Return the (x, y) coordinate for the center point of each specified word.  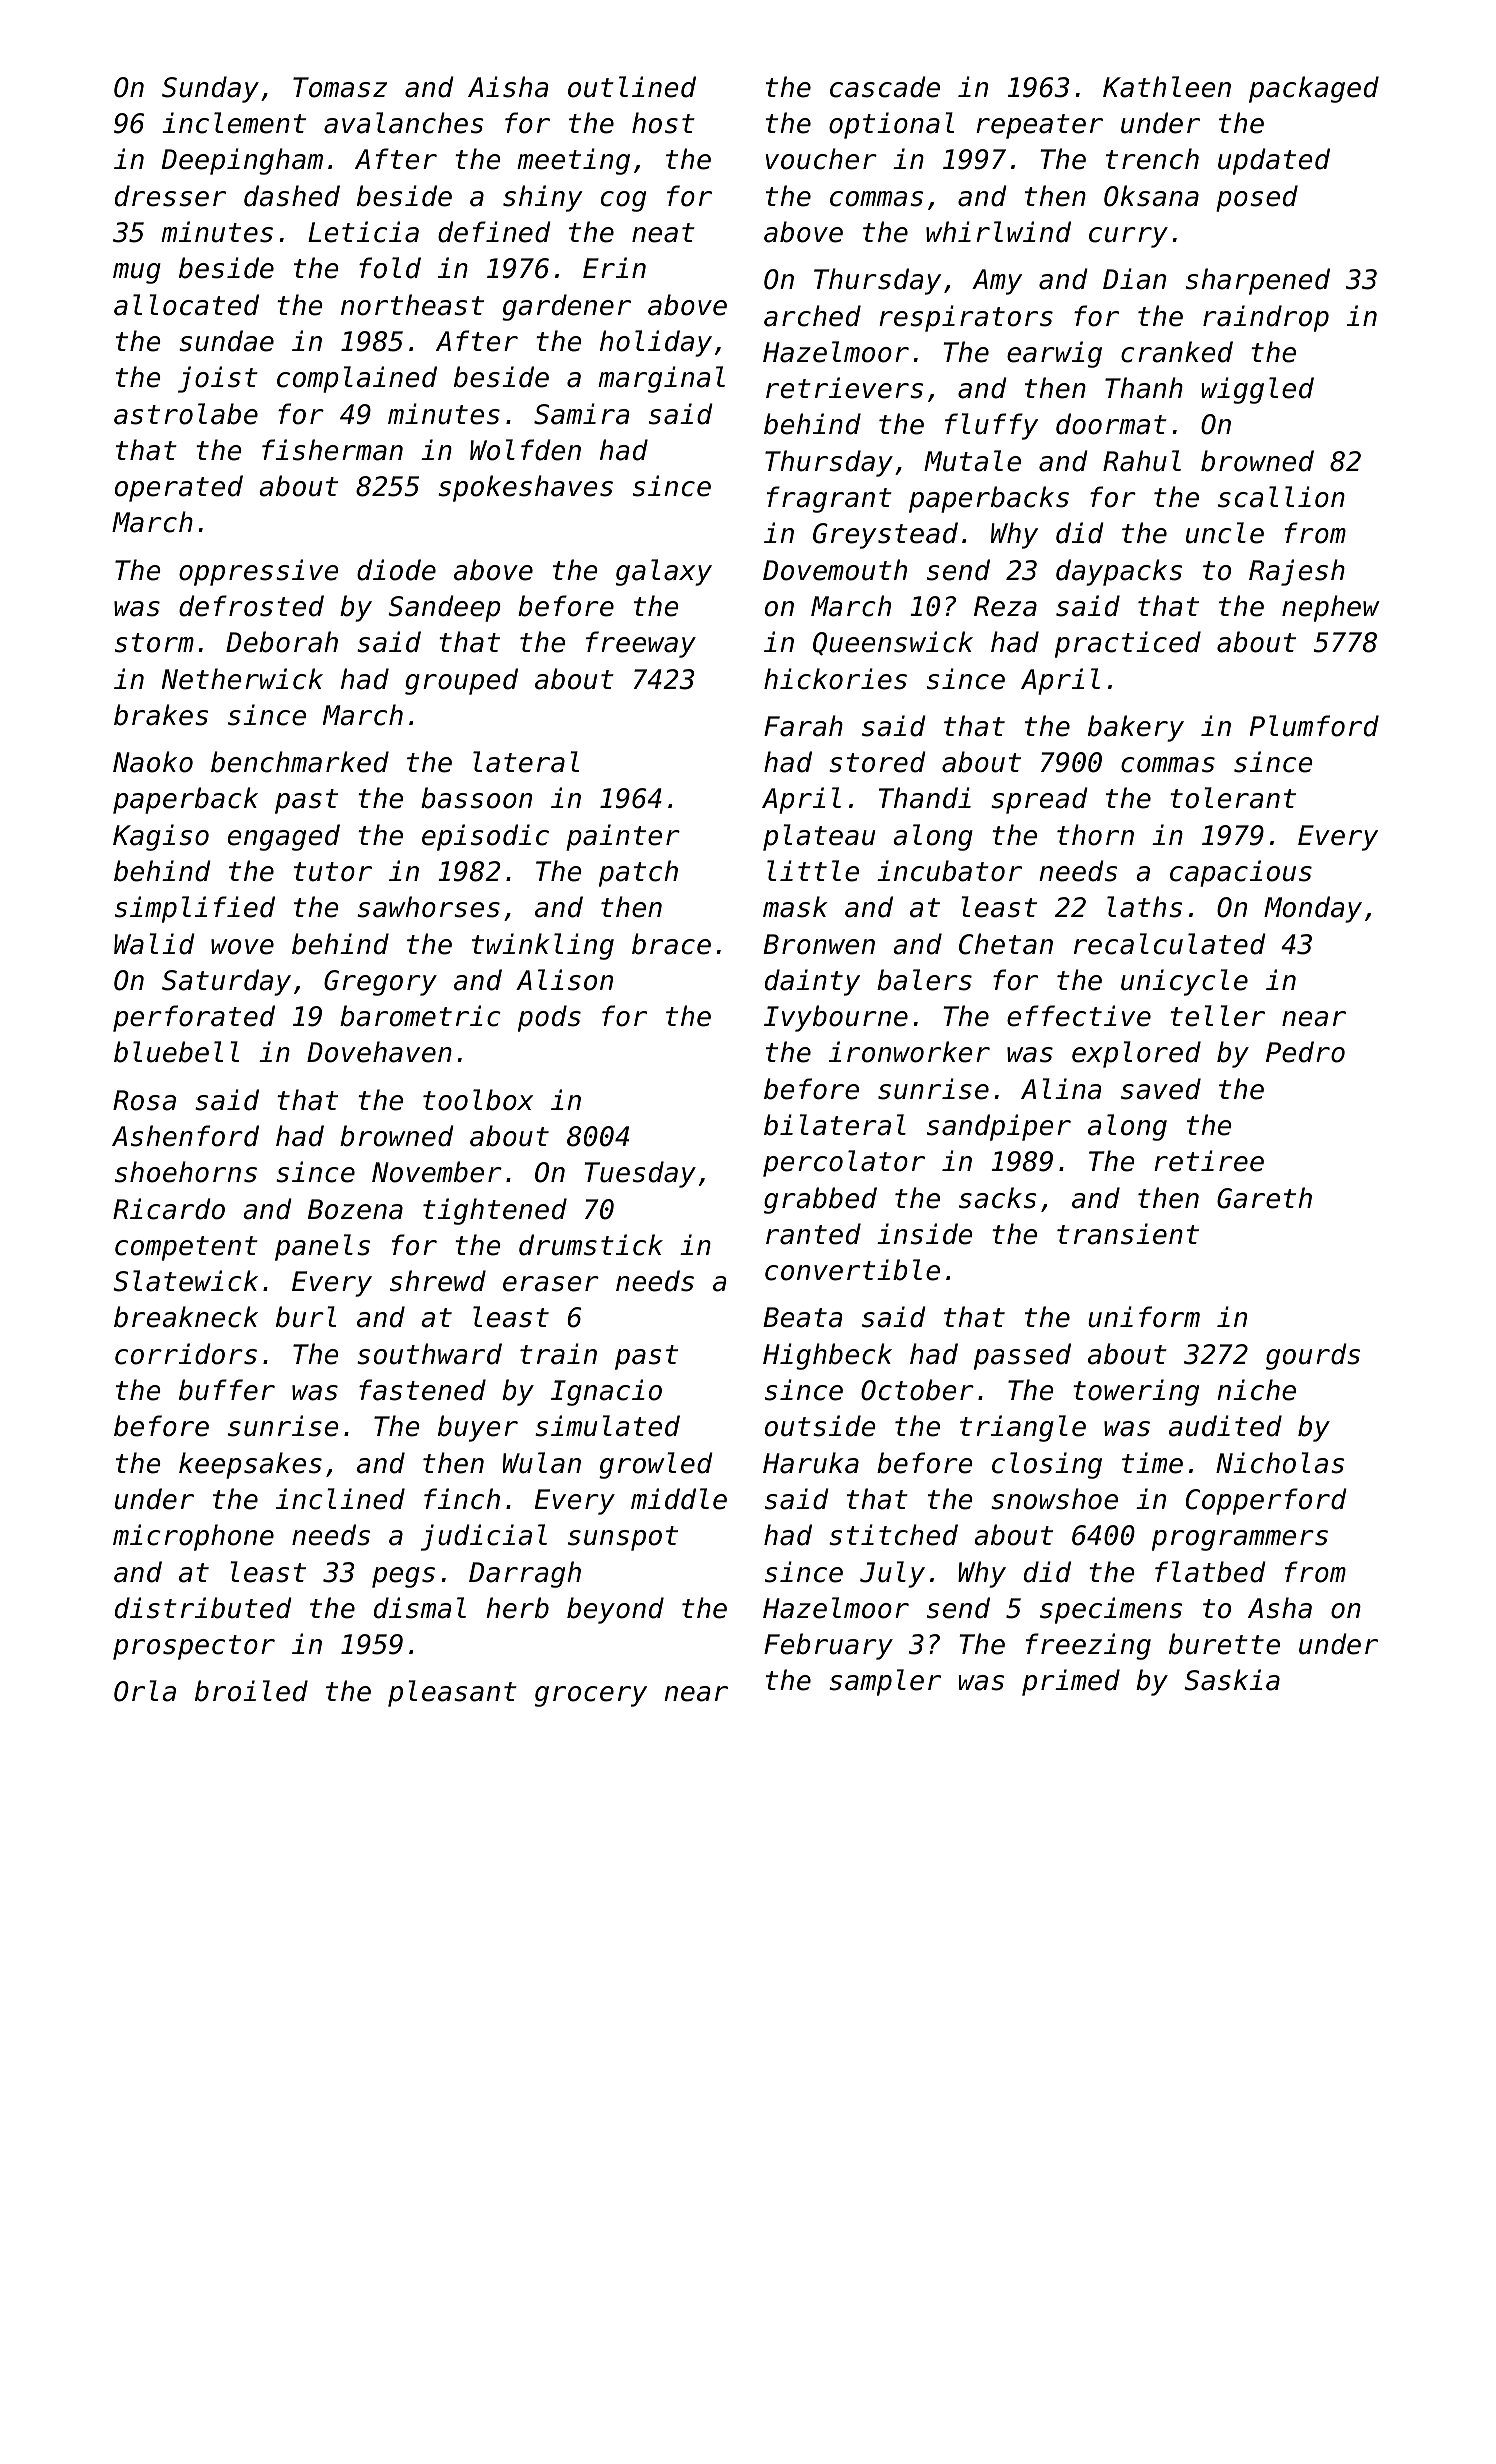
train (558, 1354)
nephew (1331, 608)
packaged (1314, 89)
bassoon (476, 798)
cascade (885, 87)
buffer (227, 1390)
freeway (641, 644)
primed (1071, 1682)
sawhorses (428, 907)
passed (1022, 1356)
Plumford (1314, 726)
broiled (251, 1691)
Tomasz (340, 87)
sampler (885, 1682)
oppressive (259, 572)
